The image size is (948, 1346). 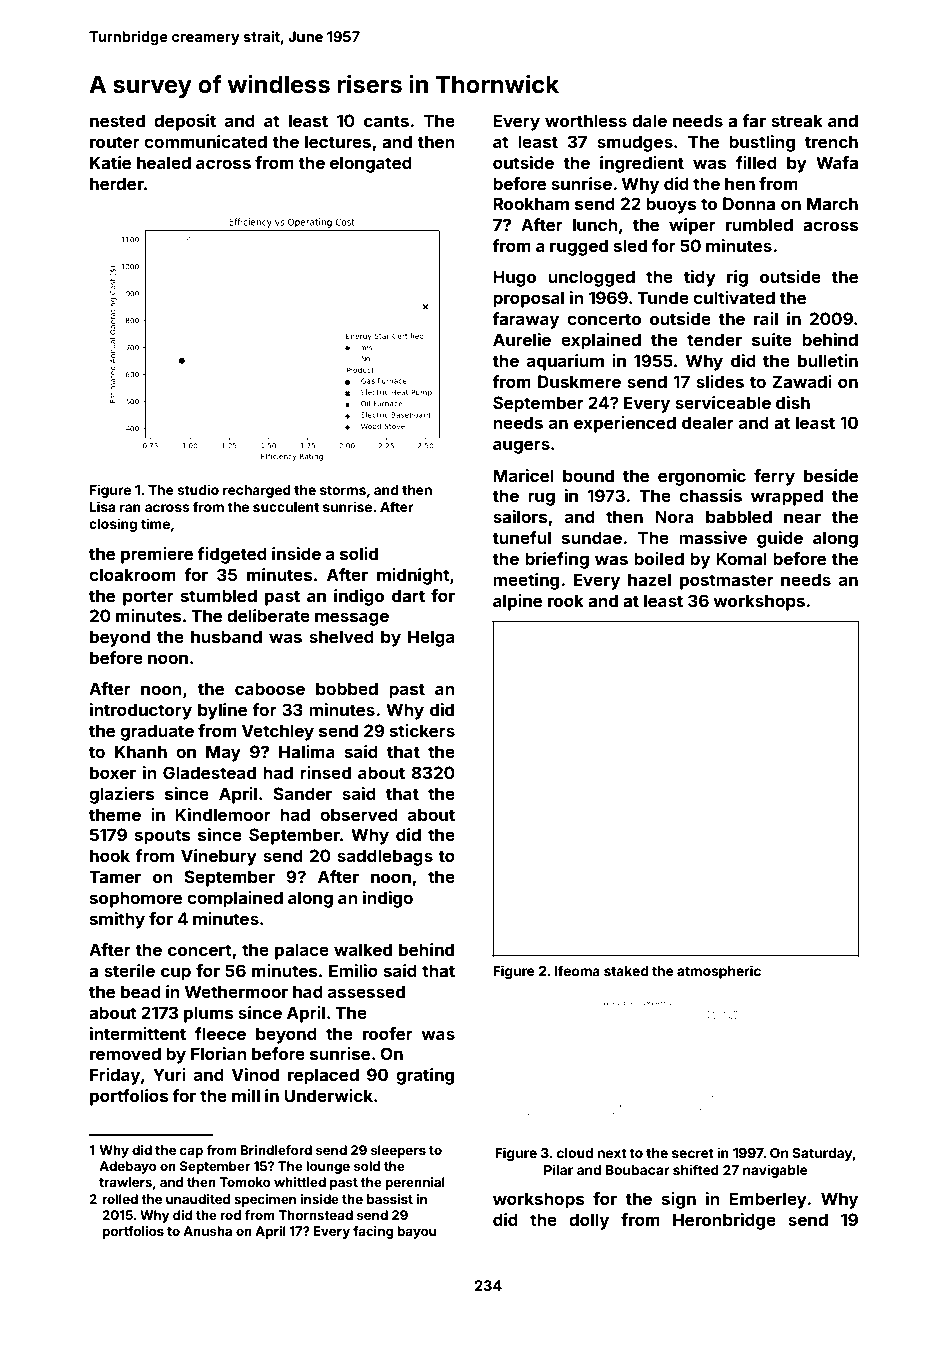 What do you see at coordinates (207, 1231) in the screenshot?
I see `Anusha` at bounding box center [207, 1231].
